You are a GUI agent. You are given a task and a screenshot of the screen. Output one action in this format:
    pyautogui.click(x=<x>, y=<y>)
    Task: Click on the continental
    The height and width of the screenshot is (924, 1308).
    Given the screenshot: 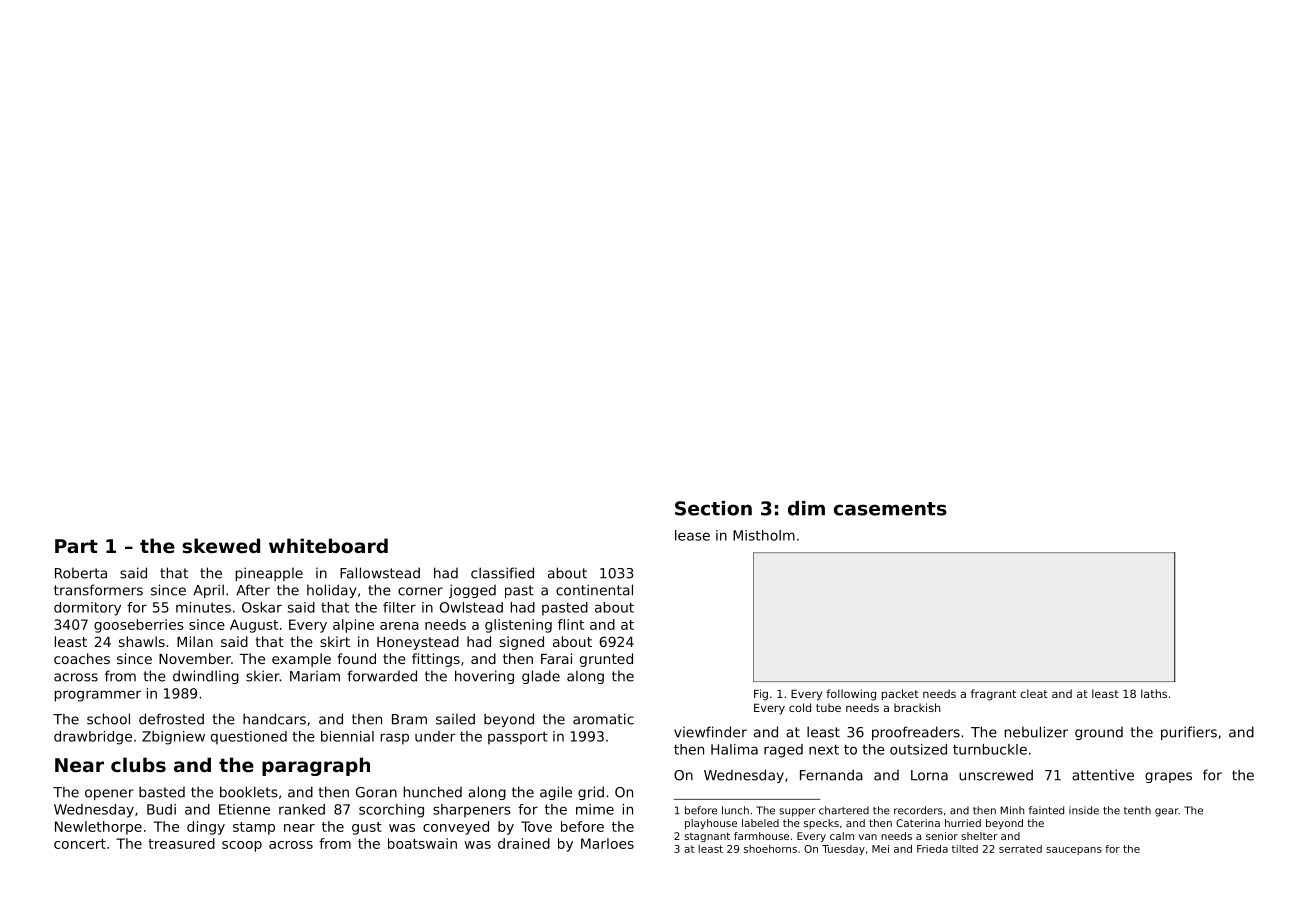 What is the action you would take?
    pyautogui.click(x=594, y=590)
